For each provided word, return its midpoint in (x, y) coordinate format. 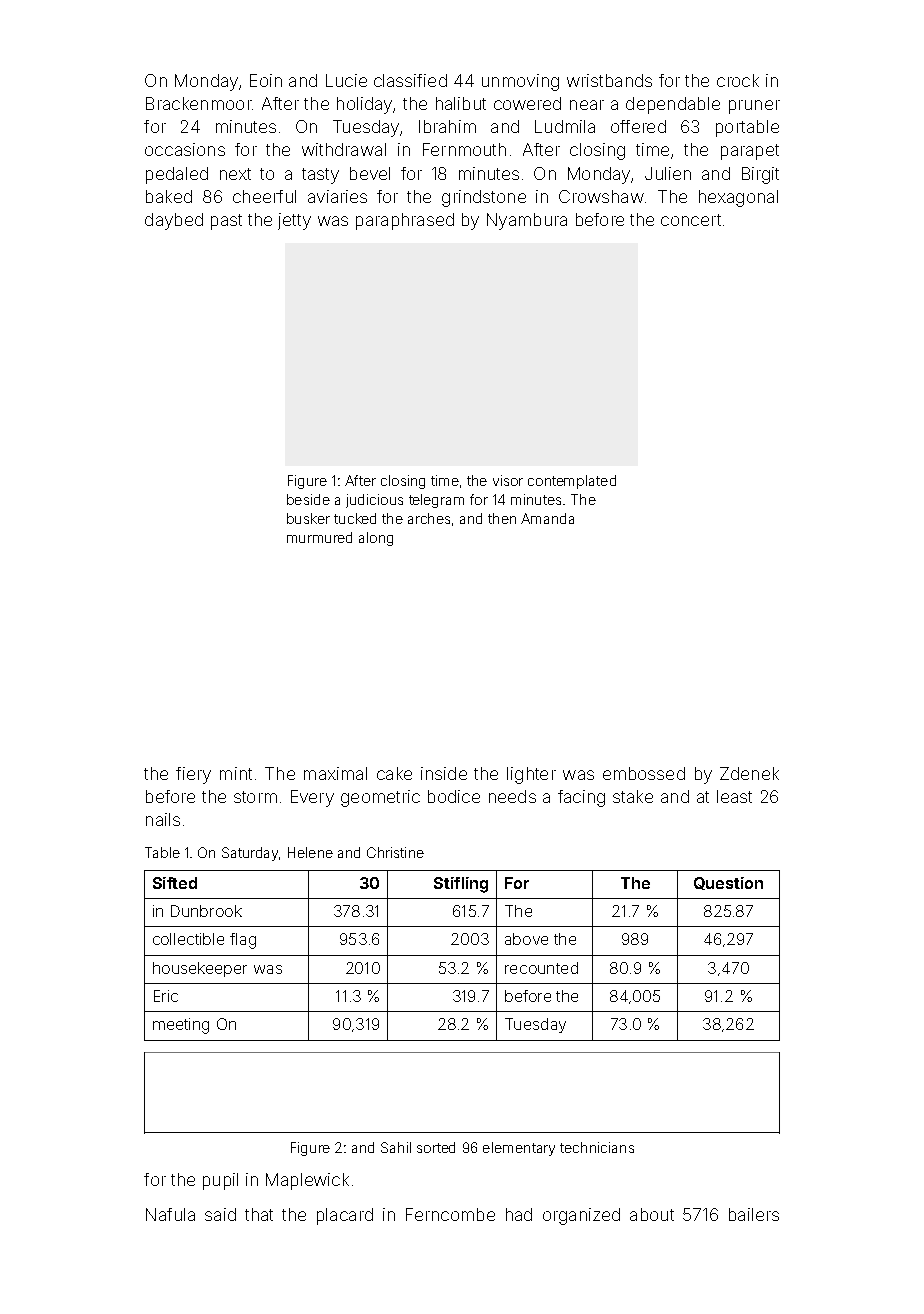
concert (691, 220)
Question (728, 883)
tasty (320, 176)
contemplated (572, 482)
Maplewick (307, 1181)
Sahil (396, 1147)
